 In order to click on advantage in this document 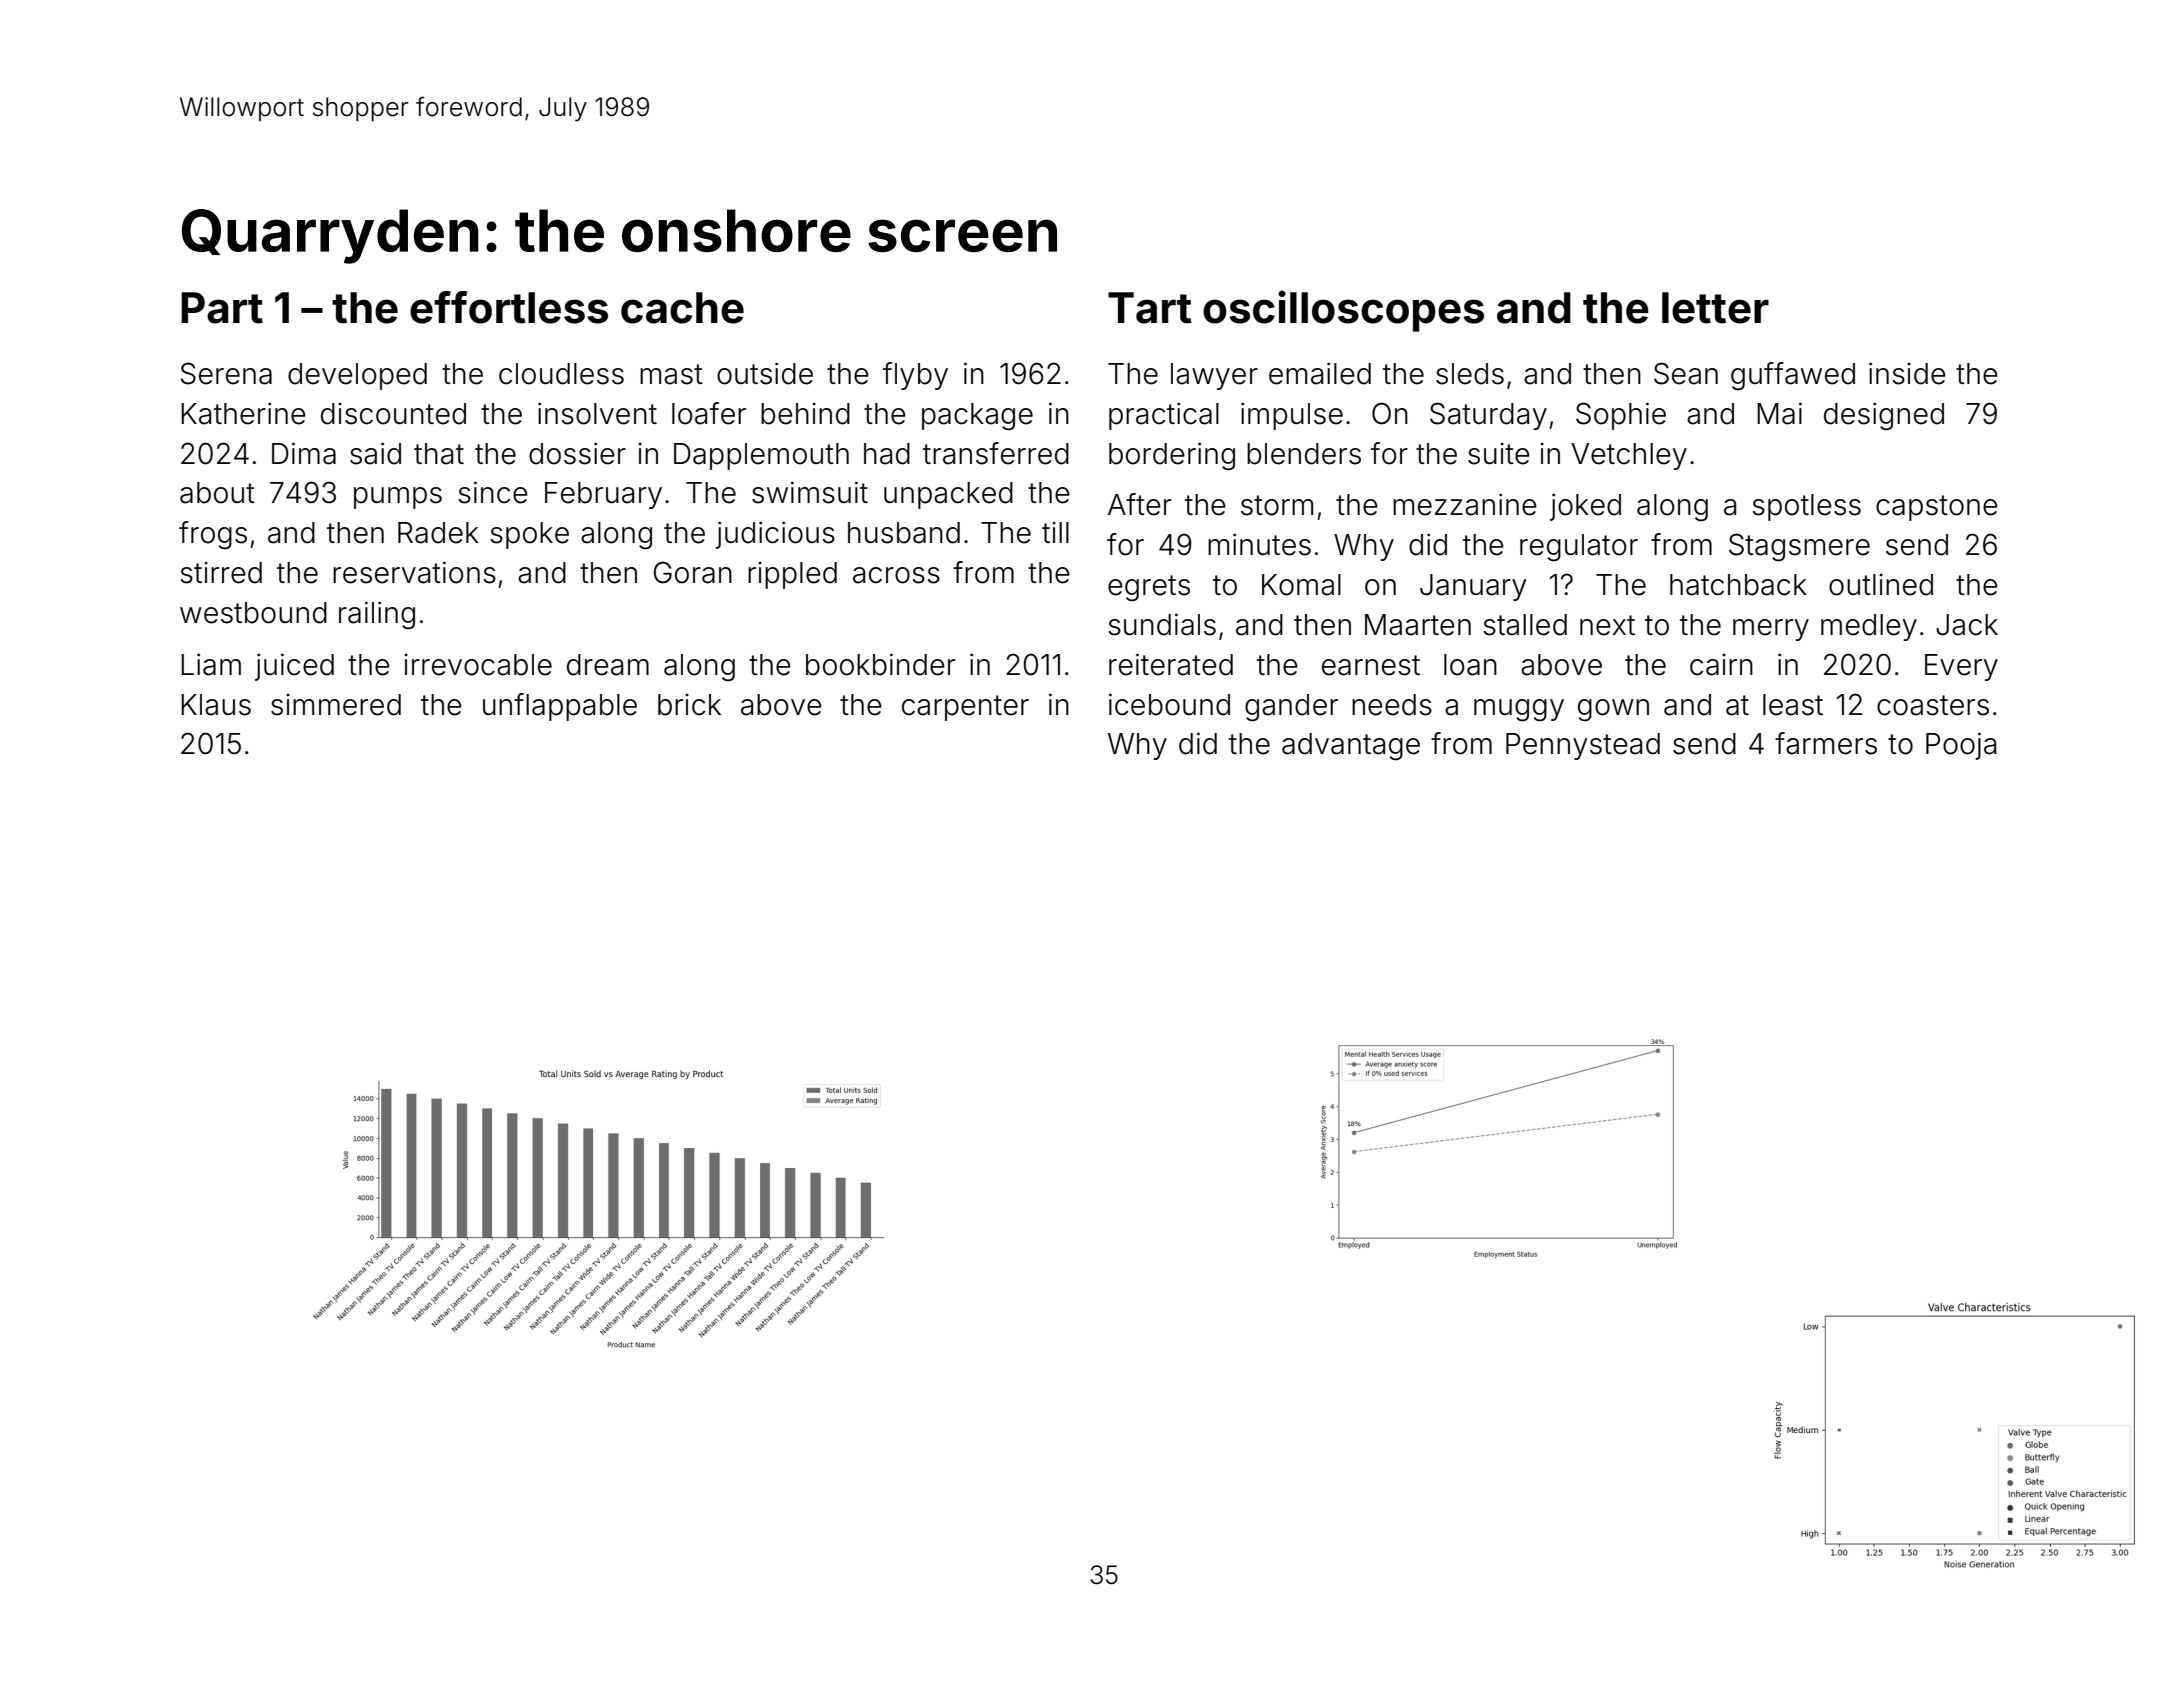, I will do `click(1351, 747)`.
